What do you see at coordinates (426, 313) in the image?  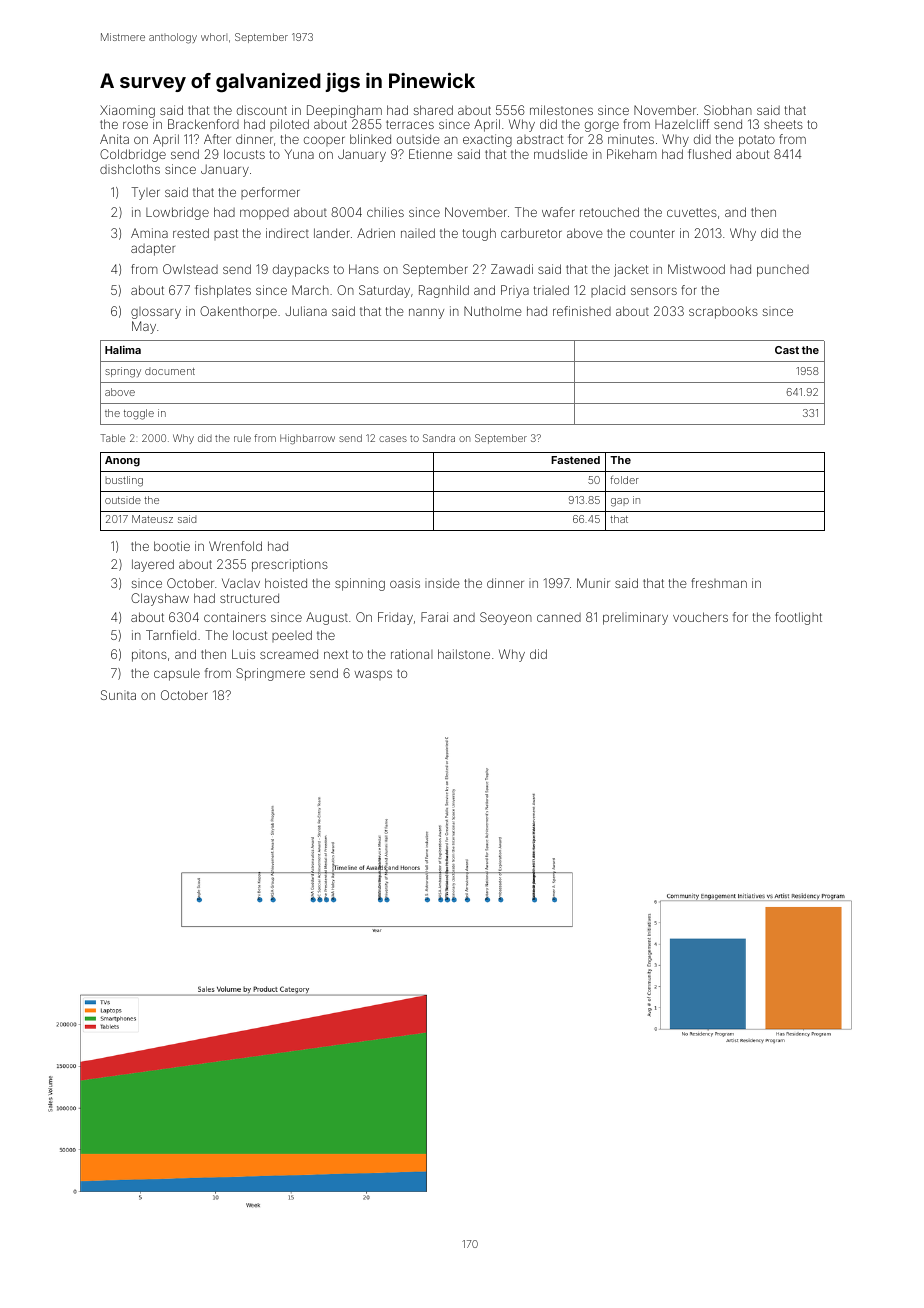 I see `nanny` at bounding box center [426, 313].
